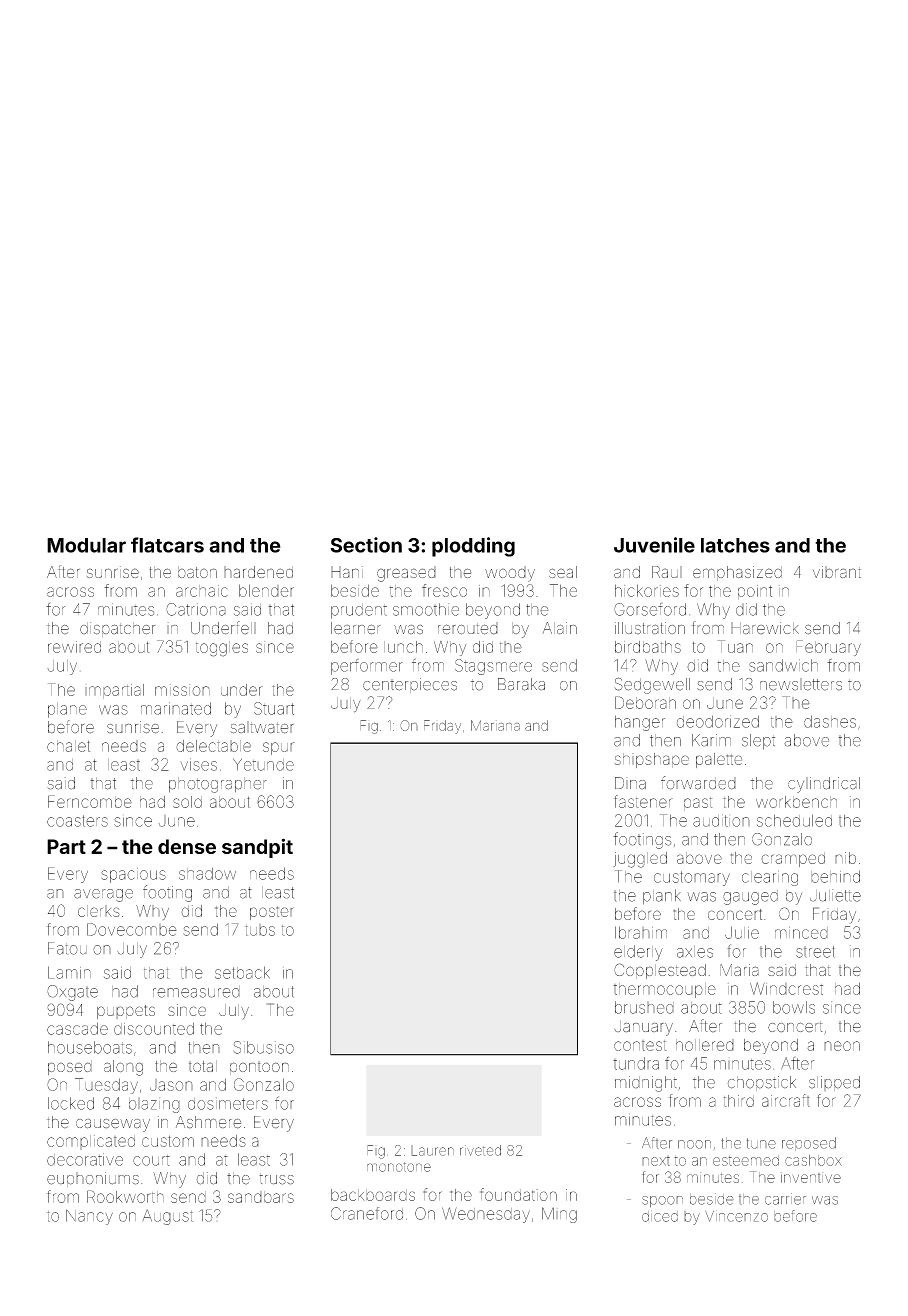  Describe the element at coordinates (68, 746) in the screenshot. I see `chalet` at that location.
